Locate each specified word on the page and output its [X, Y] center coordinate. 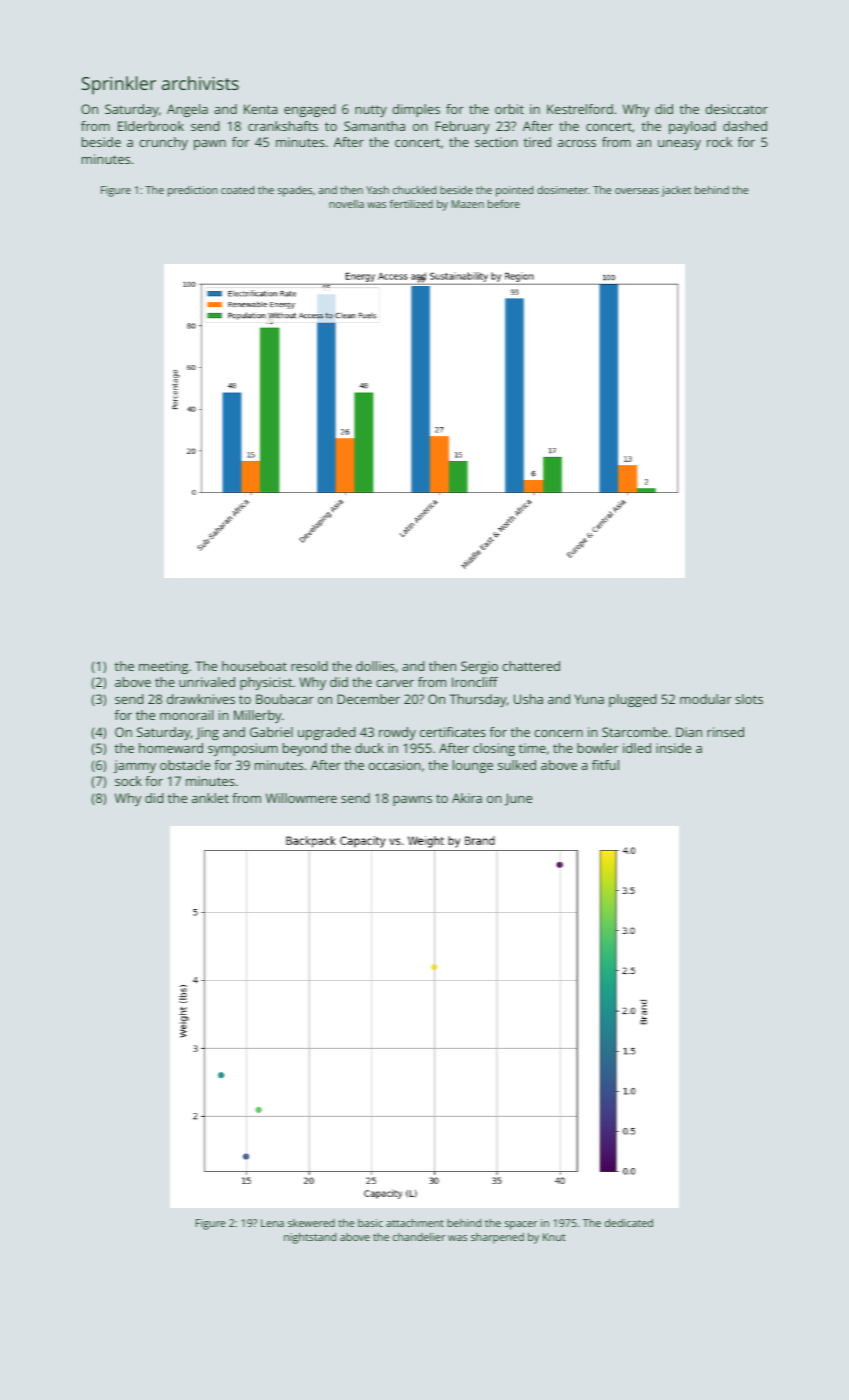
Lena [272, 1223]
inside [673, 748]
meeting [163, 667]
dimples [416, 110]
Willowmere [301, 798]
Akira [467, 798]
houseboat [254, 666]
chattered [531, 666]
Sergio [479, 667]
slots [749, 699]
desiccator [737, 109]
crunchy [164, 143]
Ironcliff [475, 682]
